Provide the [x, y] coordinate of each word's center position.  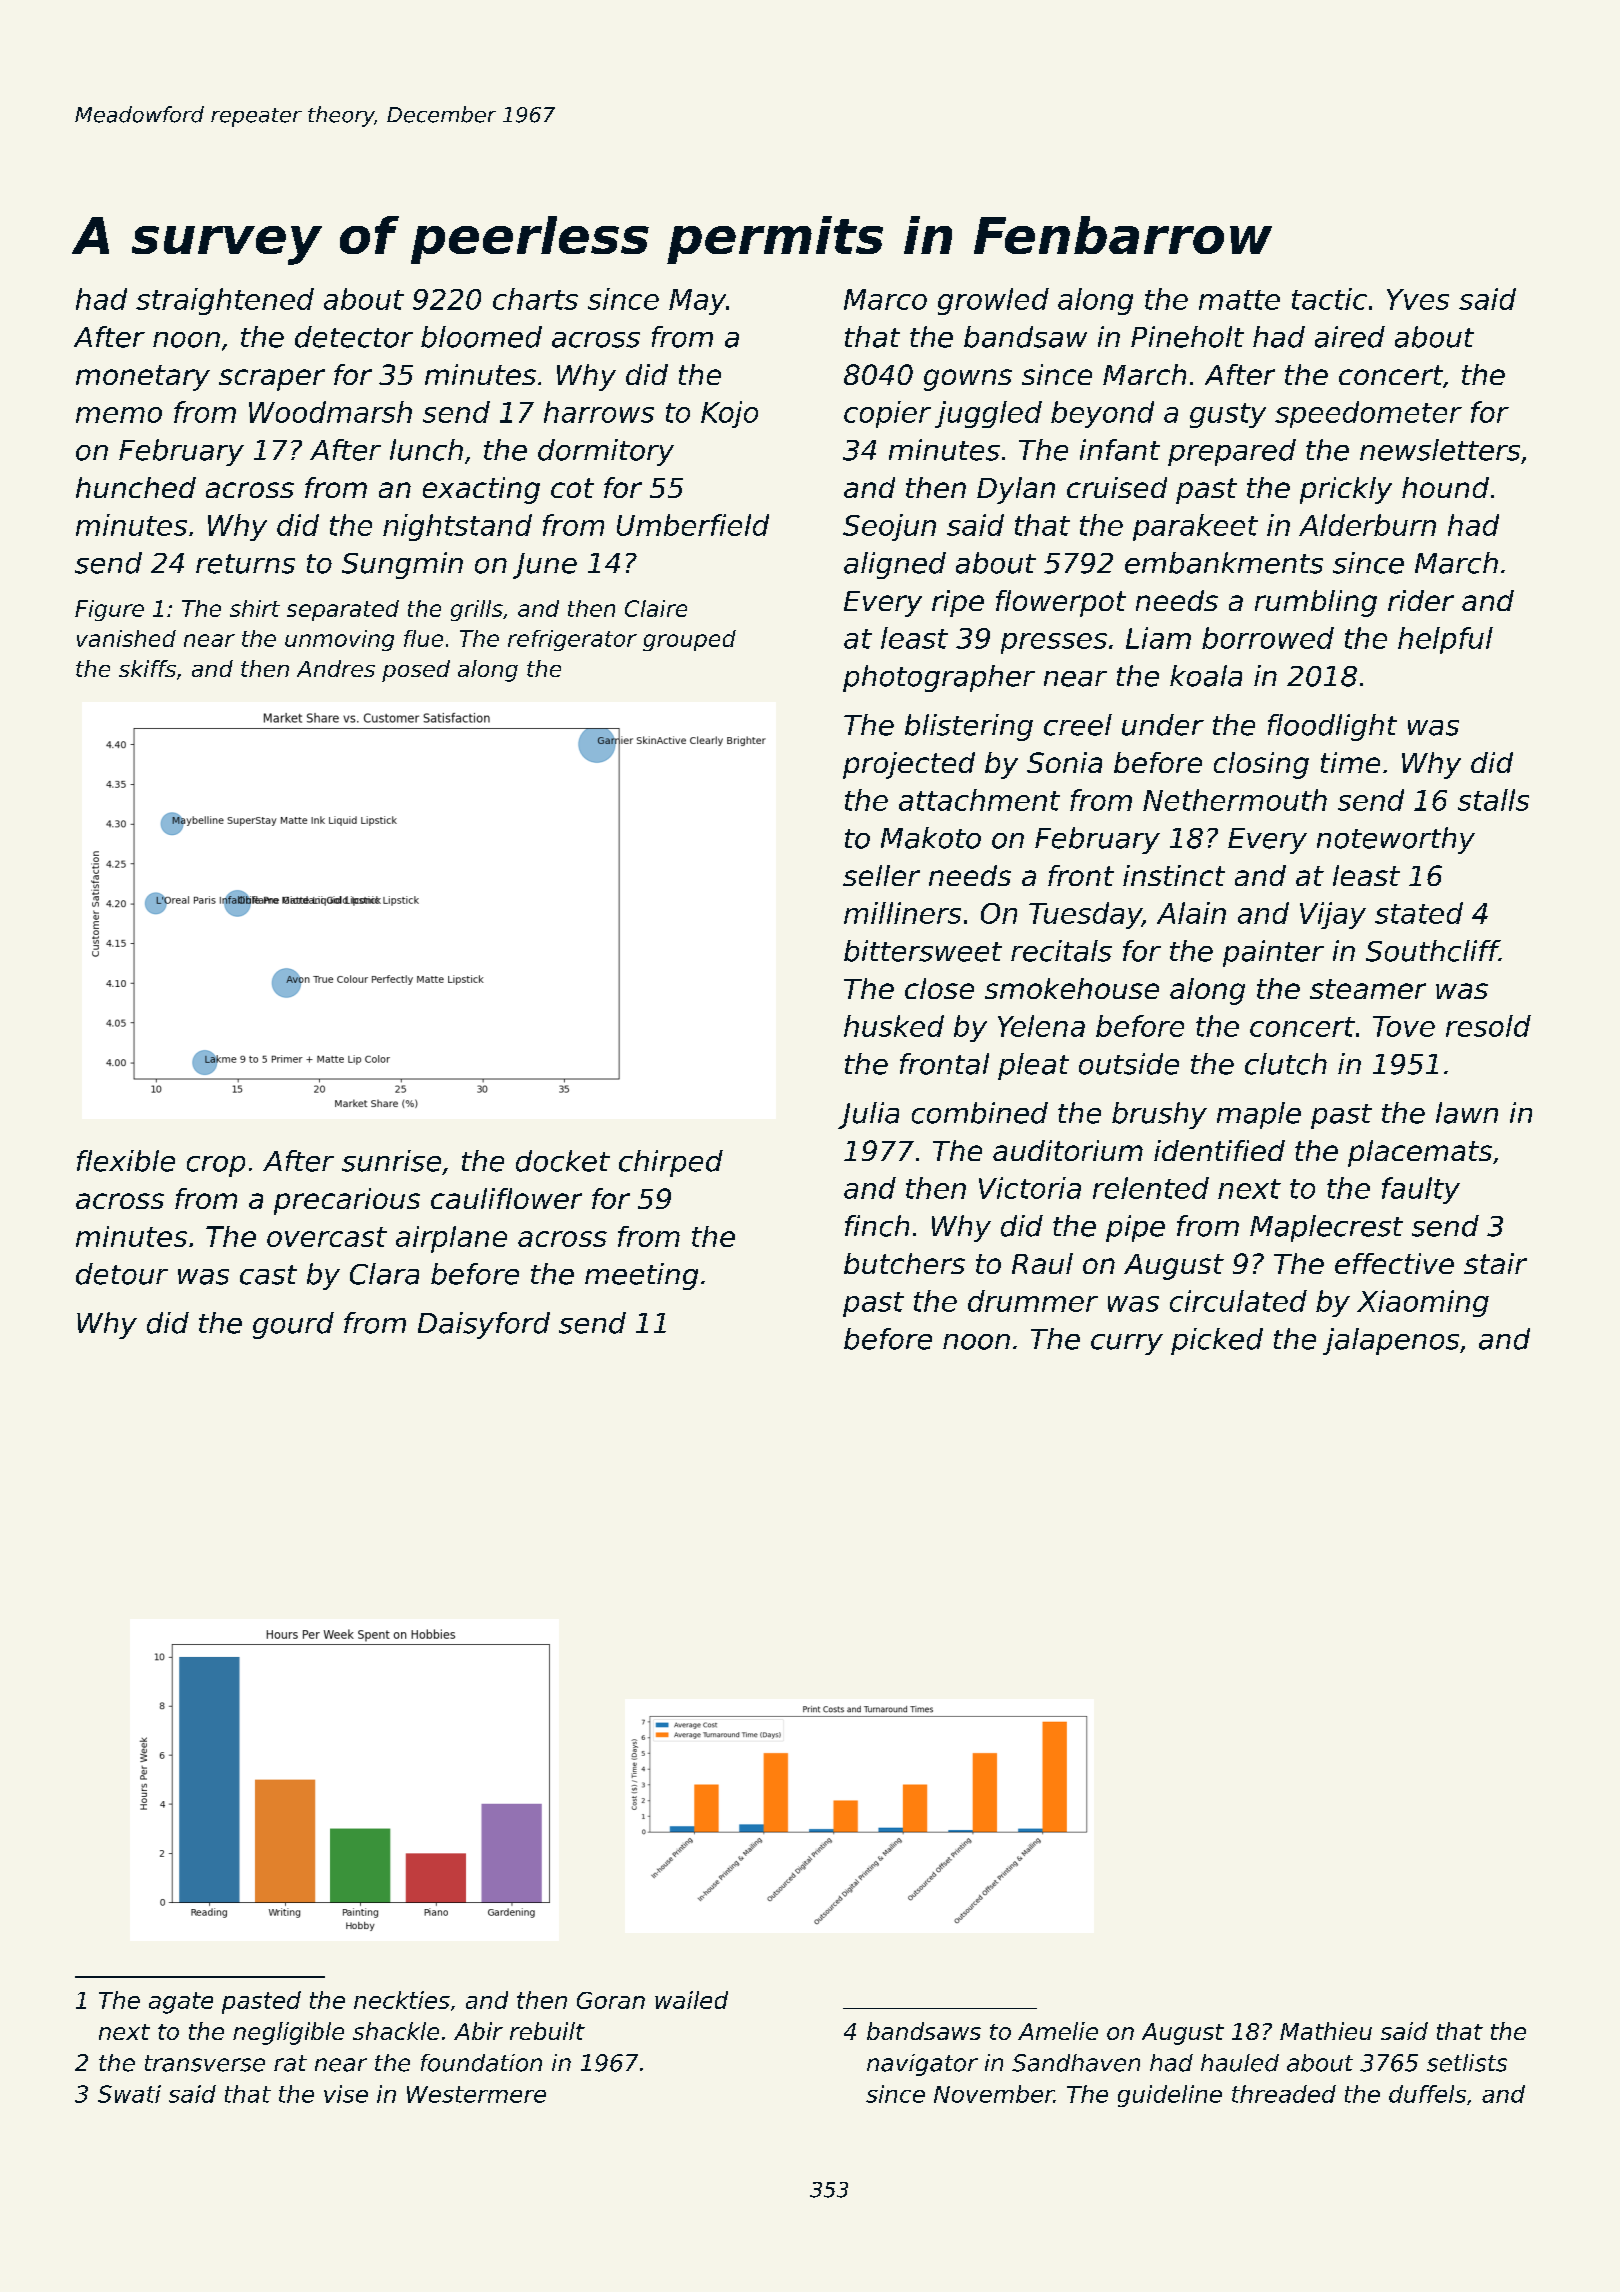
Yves [1418, 299]
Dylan [1016, 490]
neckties [402, 2000]
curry [1127, 1344]
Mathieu [1326, 2031]
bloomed [481, 337]
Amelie [1058, 2031]
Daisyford [484, 1325]
